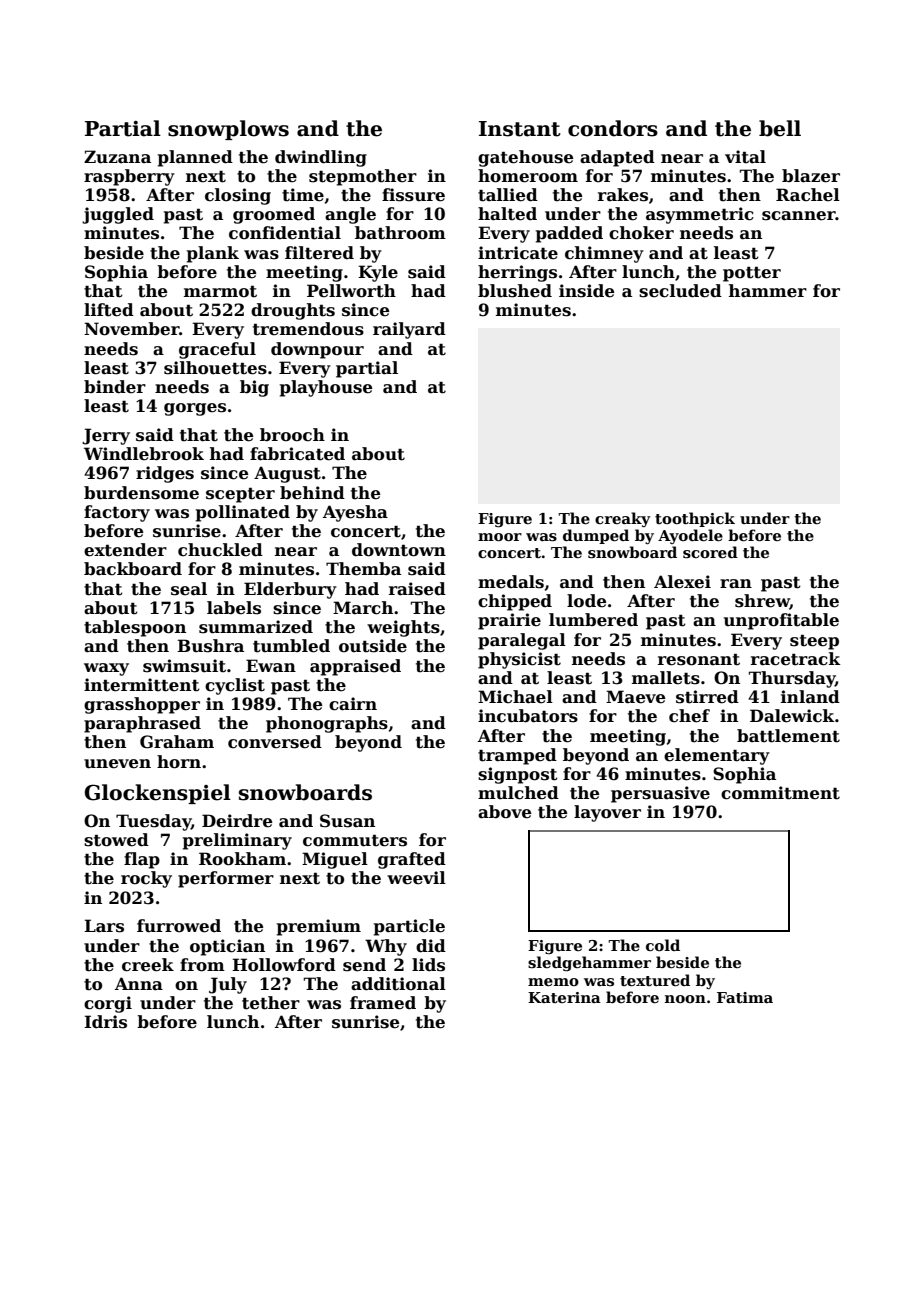 The height and width of the image is (1308, 924). I want to click on scepter, so click(240, 495).
